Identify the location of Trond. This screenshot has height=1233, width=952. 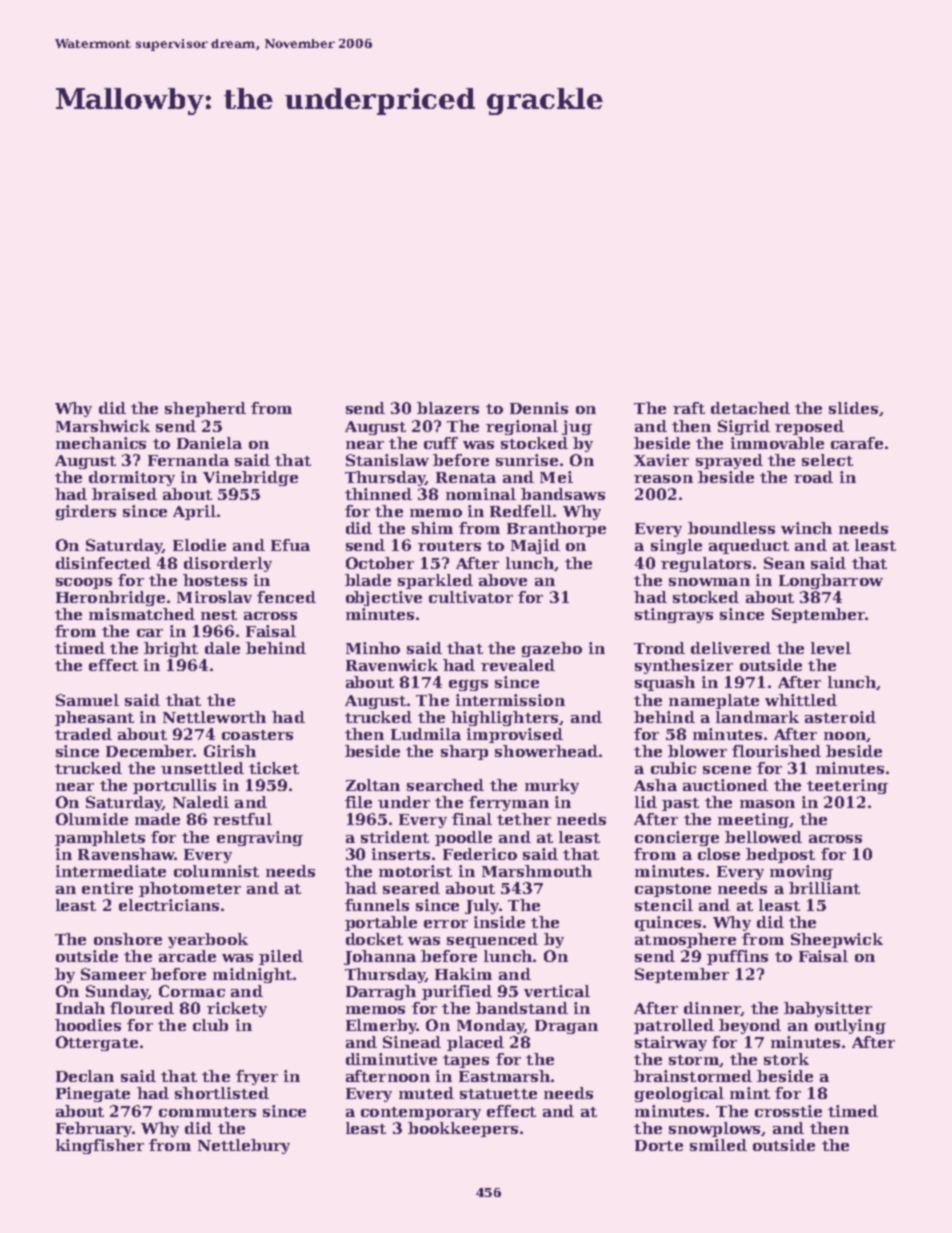
(659, 648).
